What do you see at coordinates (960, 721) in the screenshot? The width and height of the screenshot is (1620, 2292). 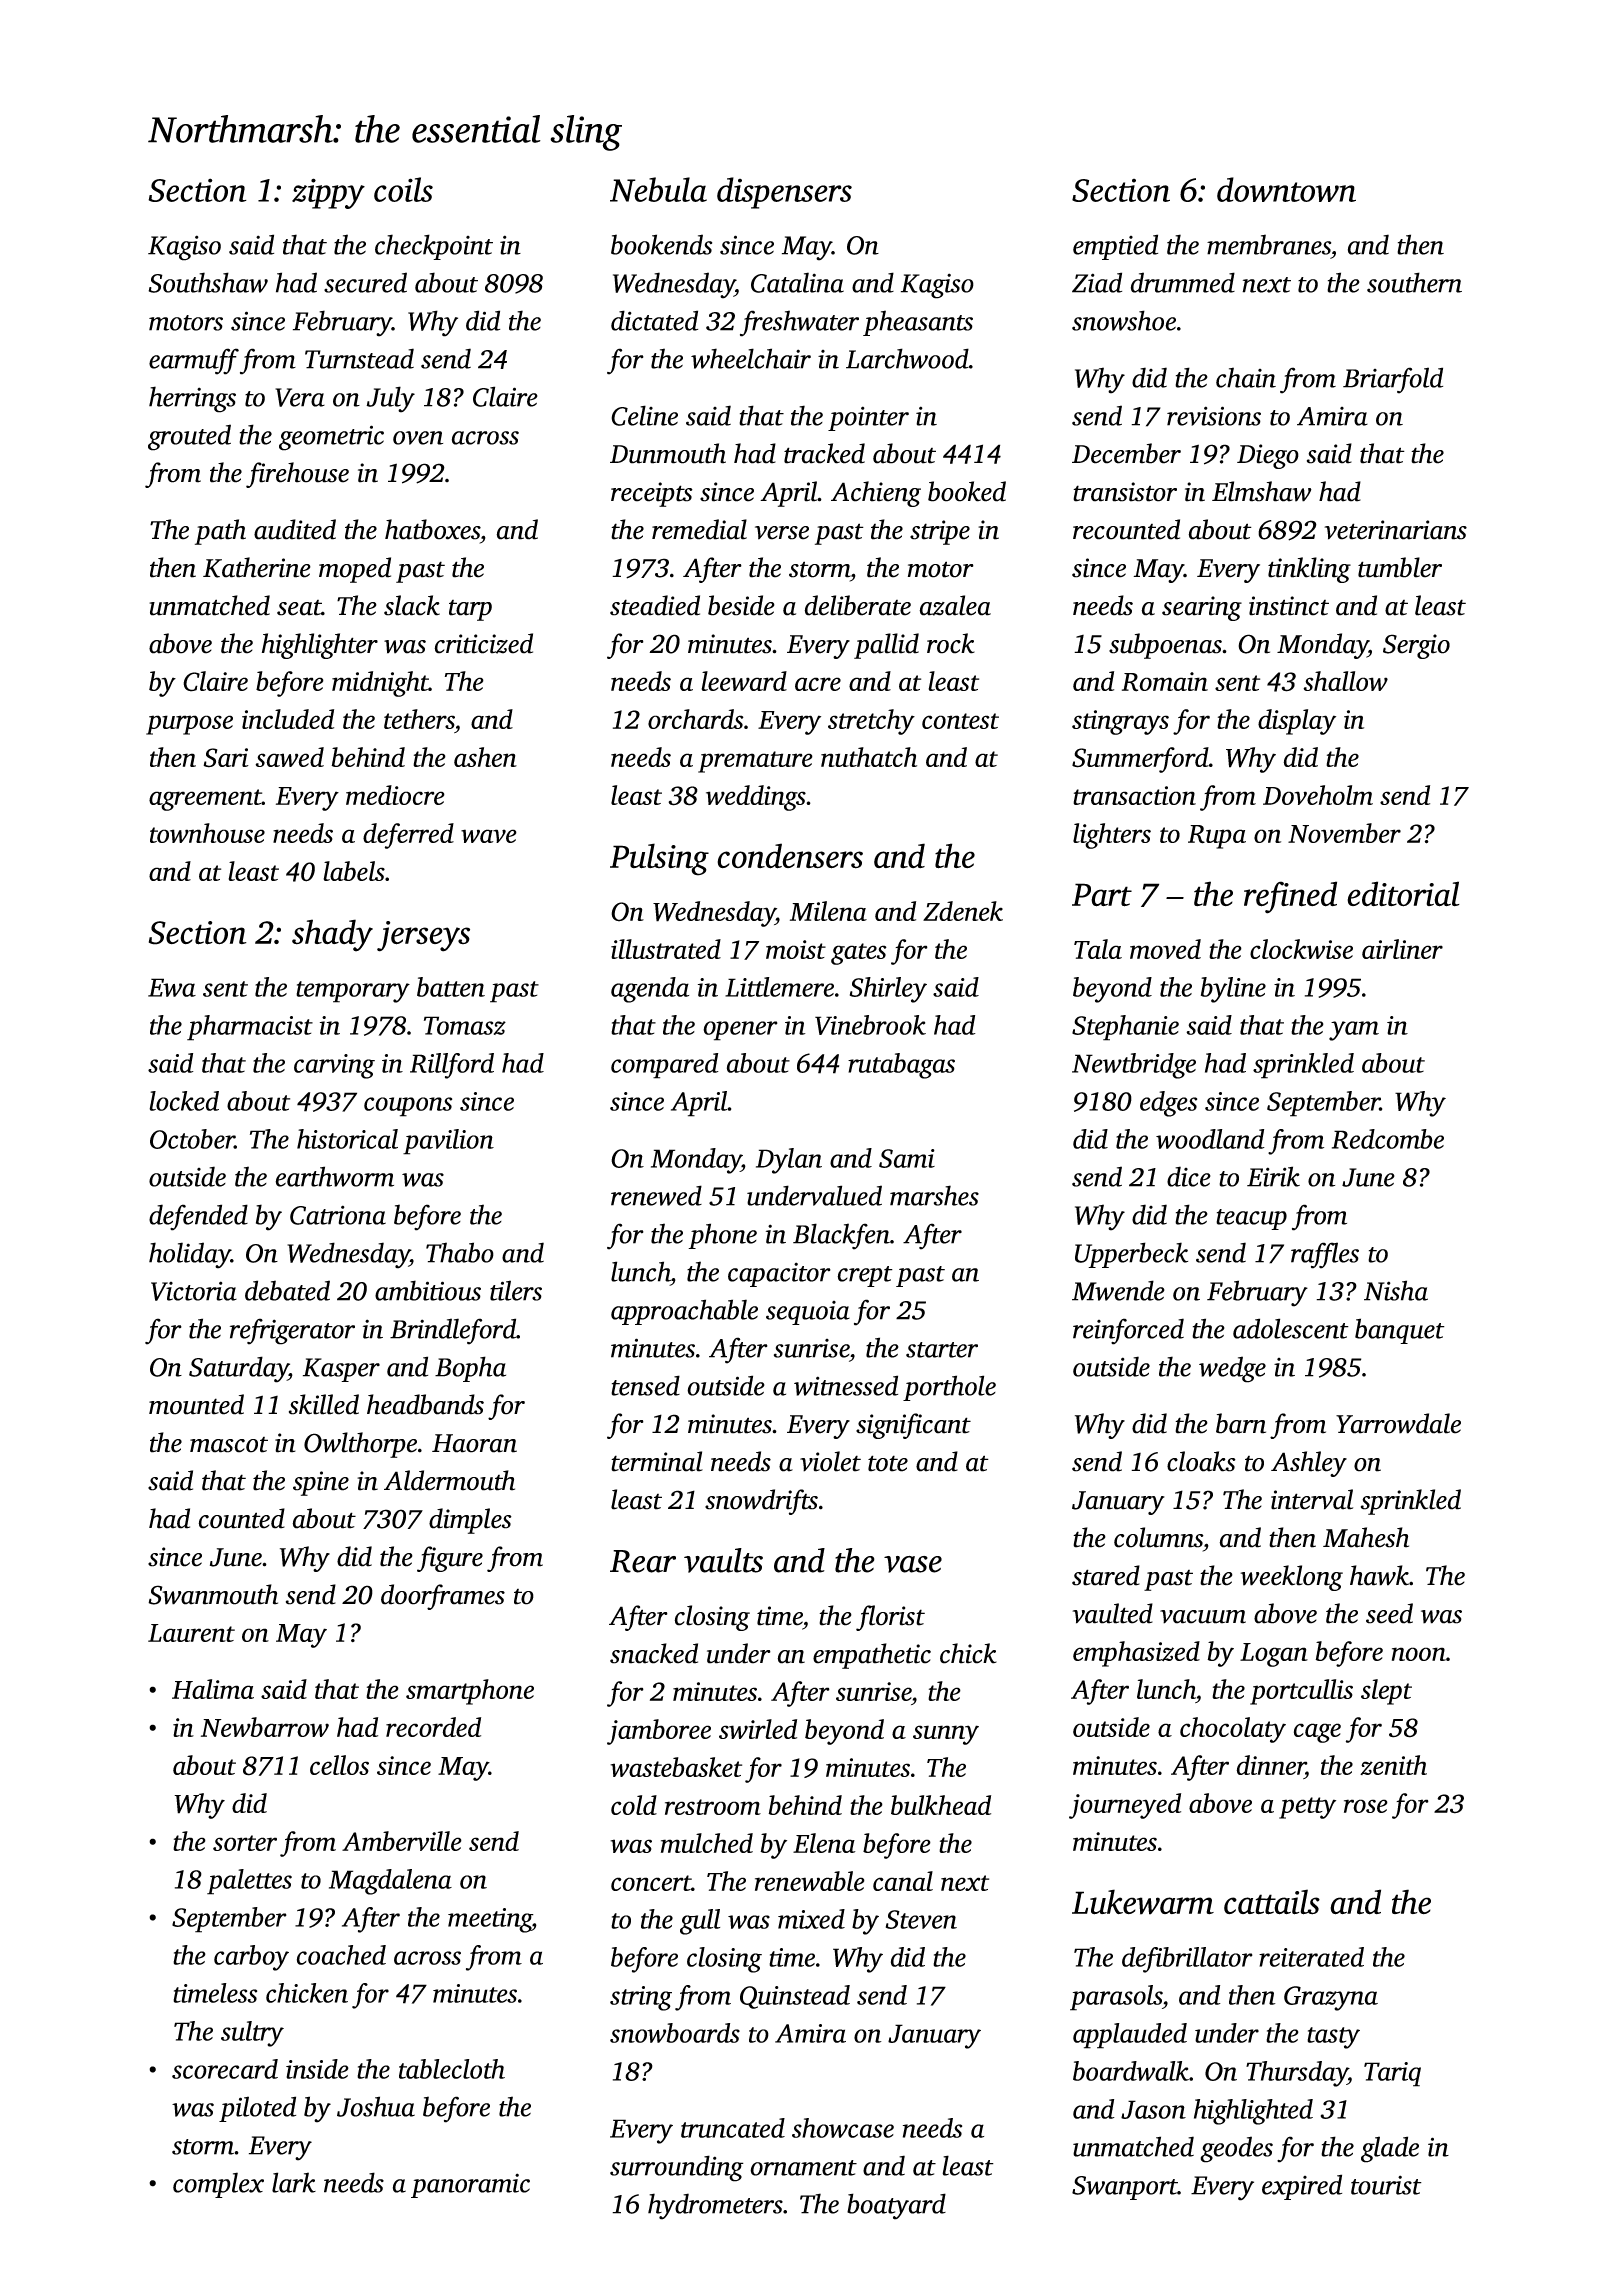 I see `contest` at bounding box center [960, 721].
